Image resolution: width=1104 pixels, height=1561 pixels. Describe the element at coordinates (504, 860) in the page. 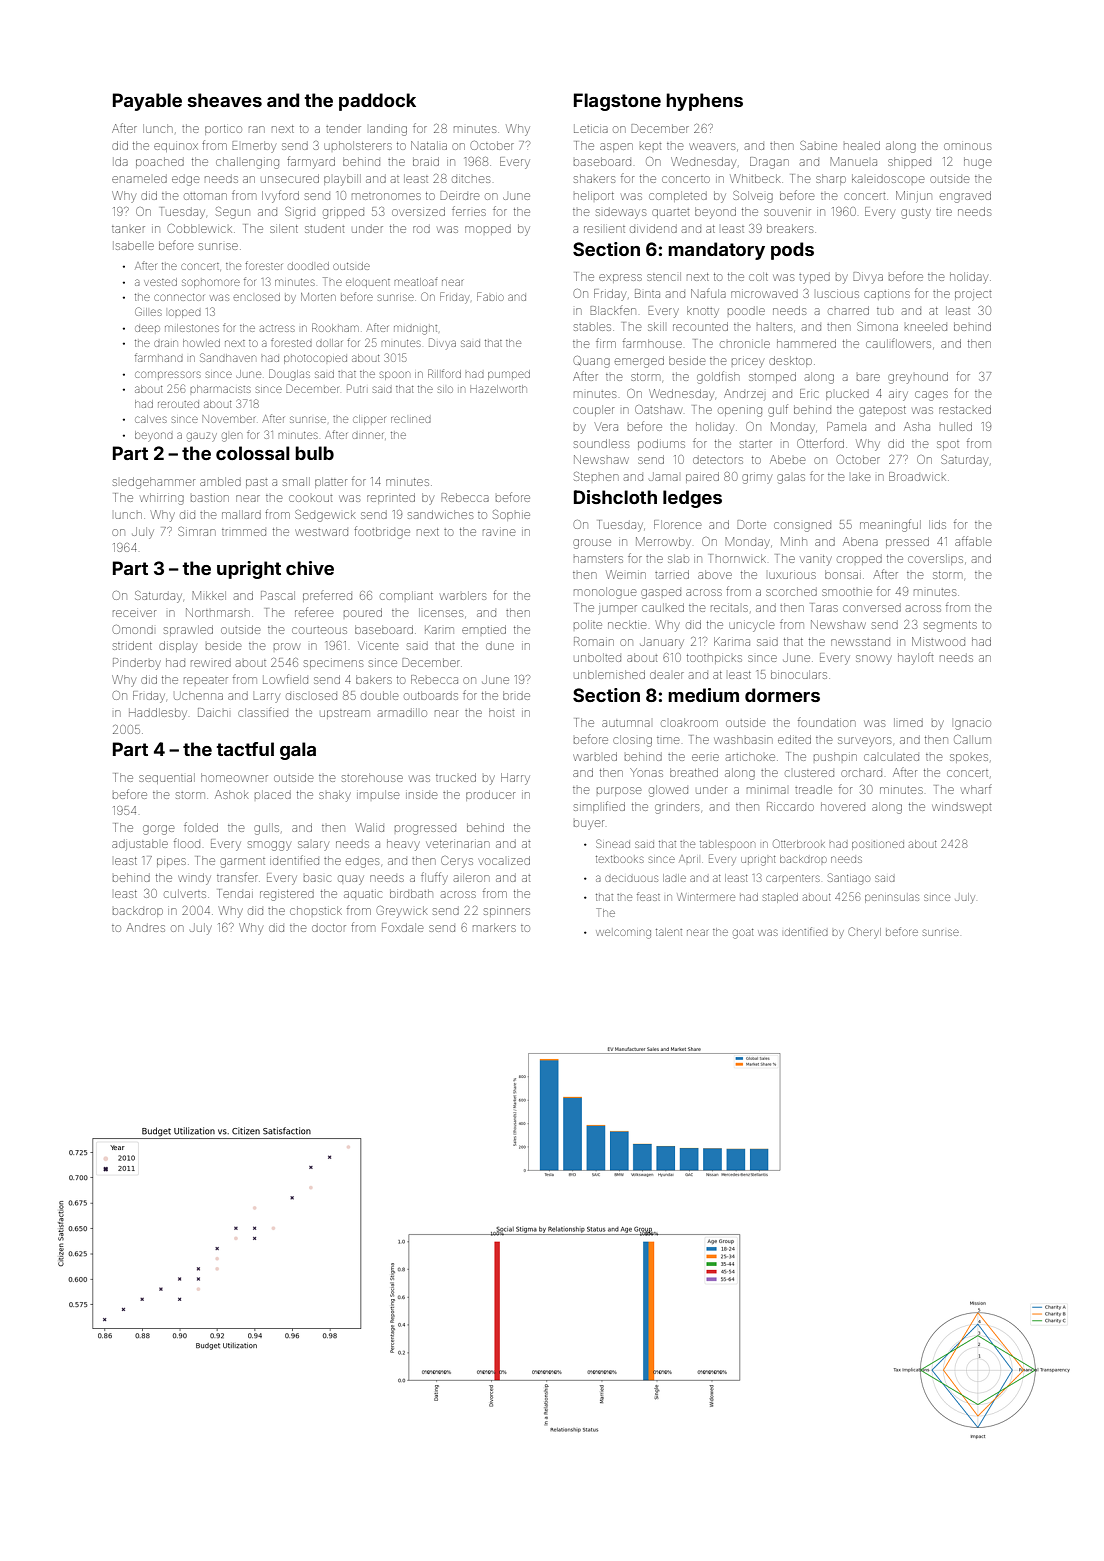

I see `vocalized` at that location.
